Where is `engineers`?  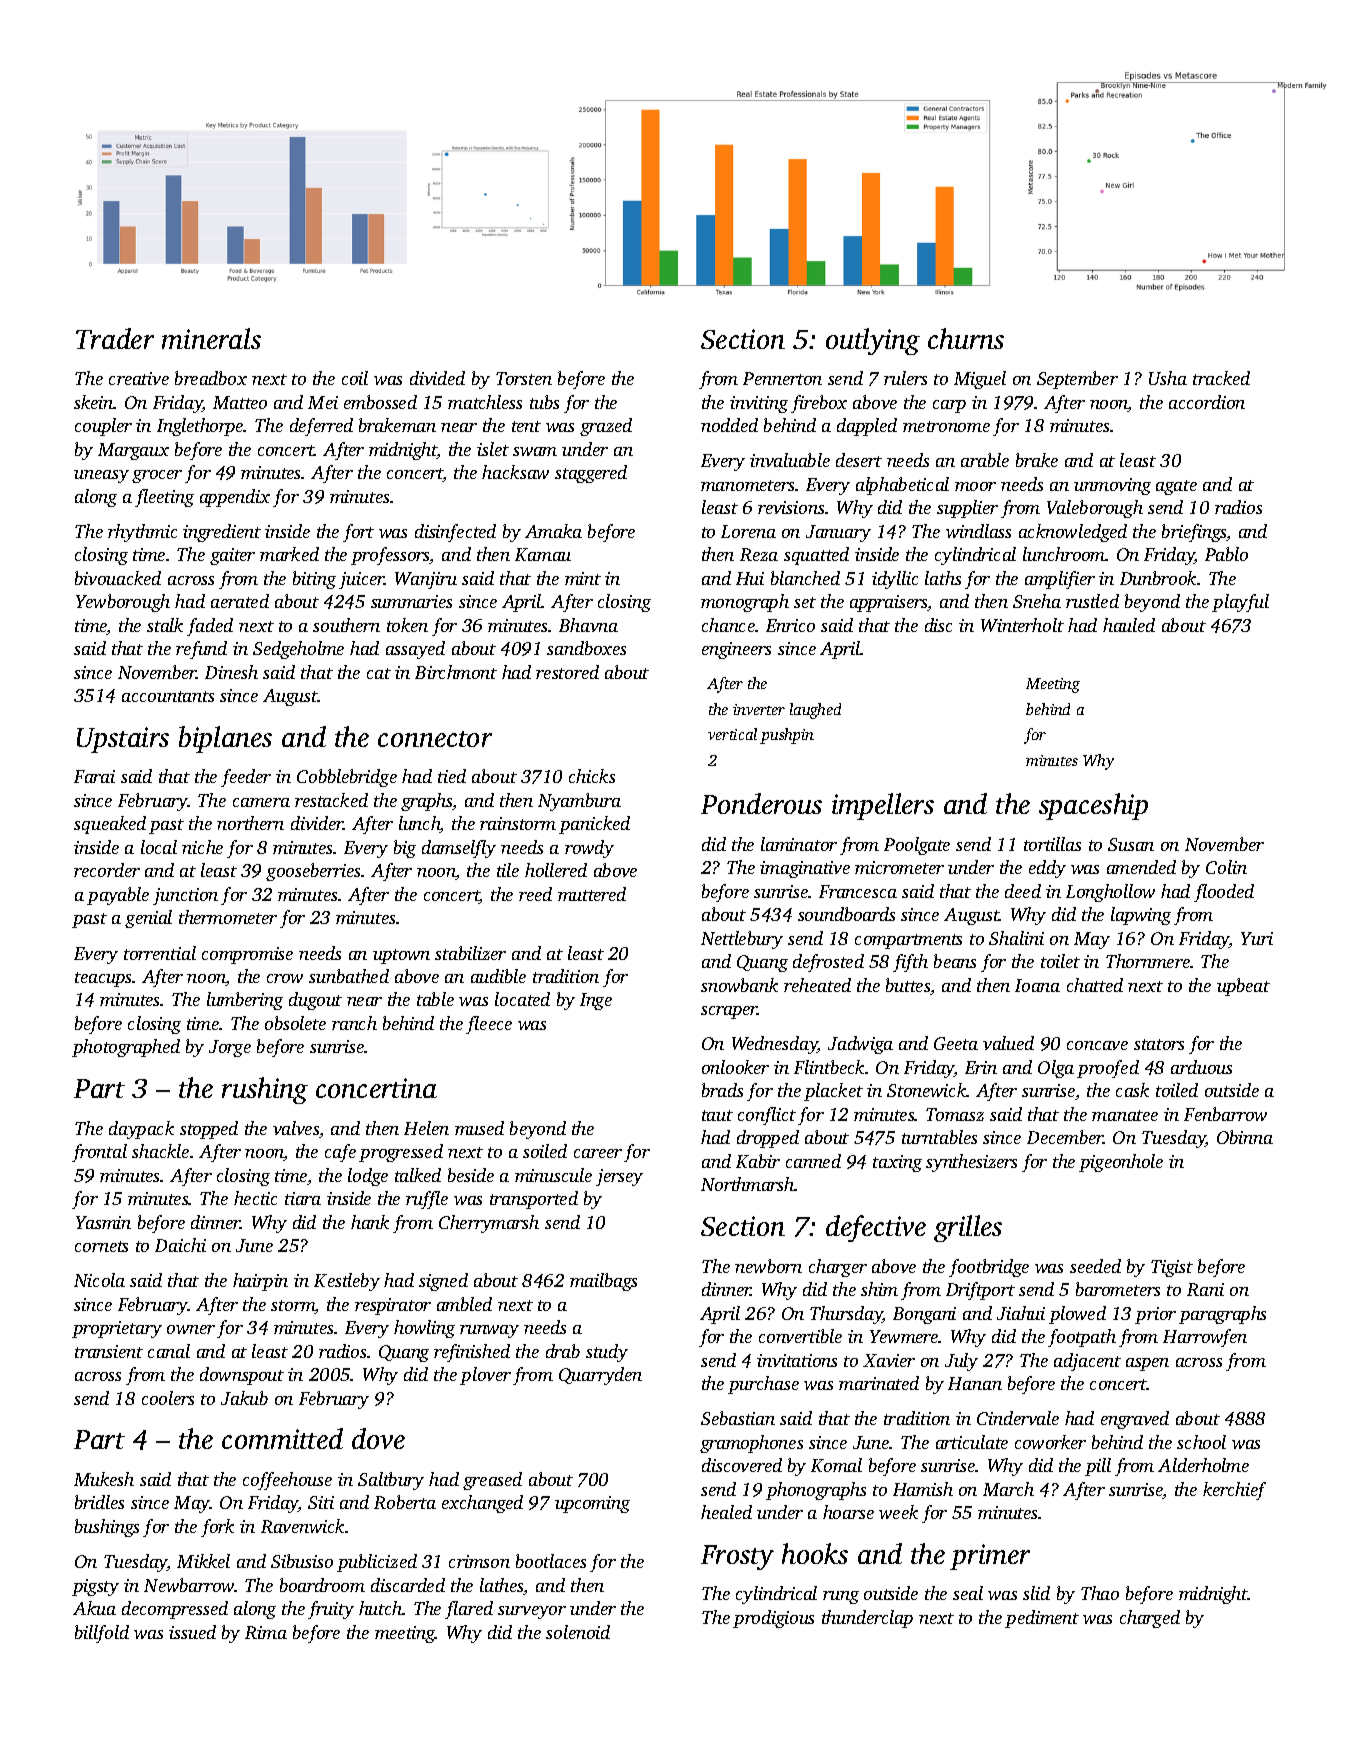 engineers is located at coordinates (736, 650).
